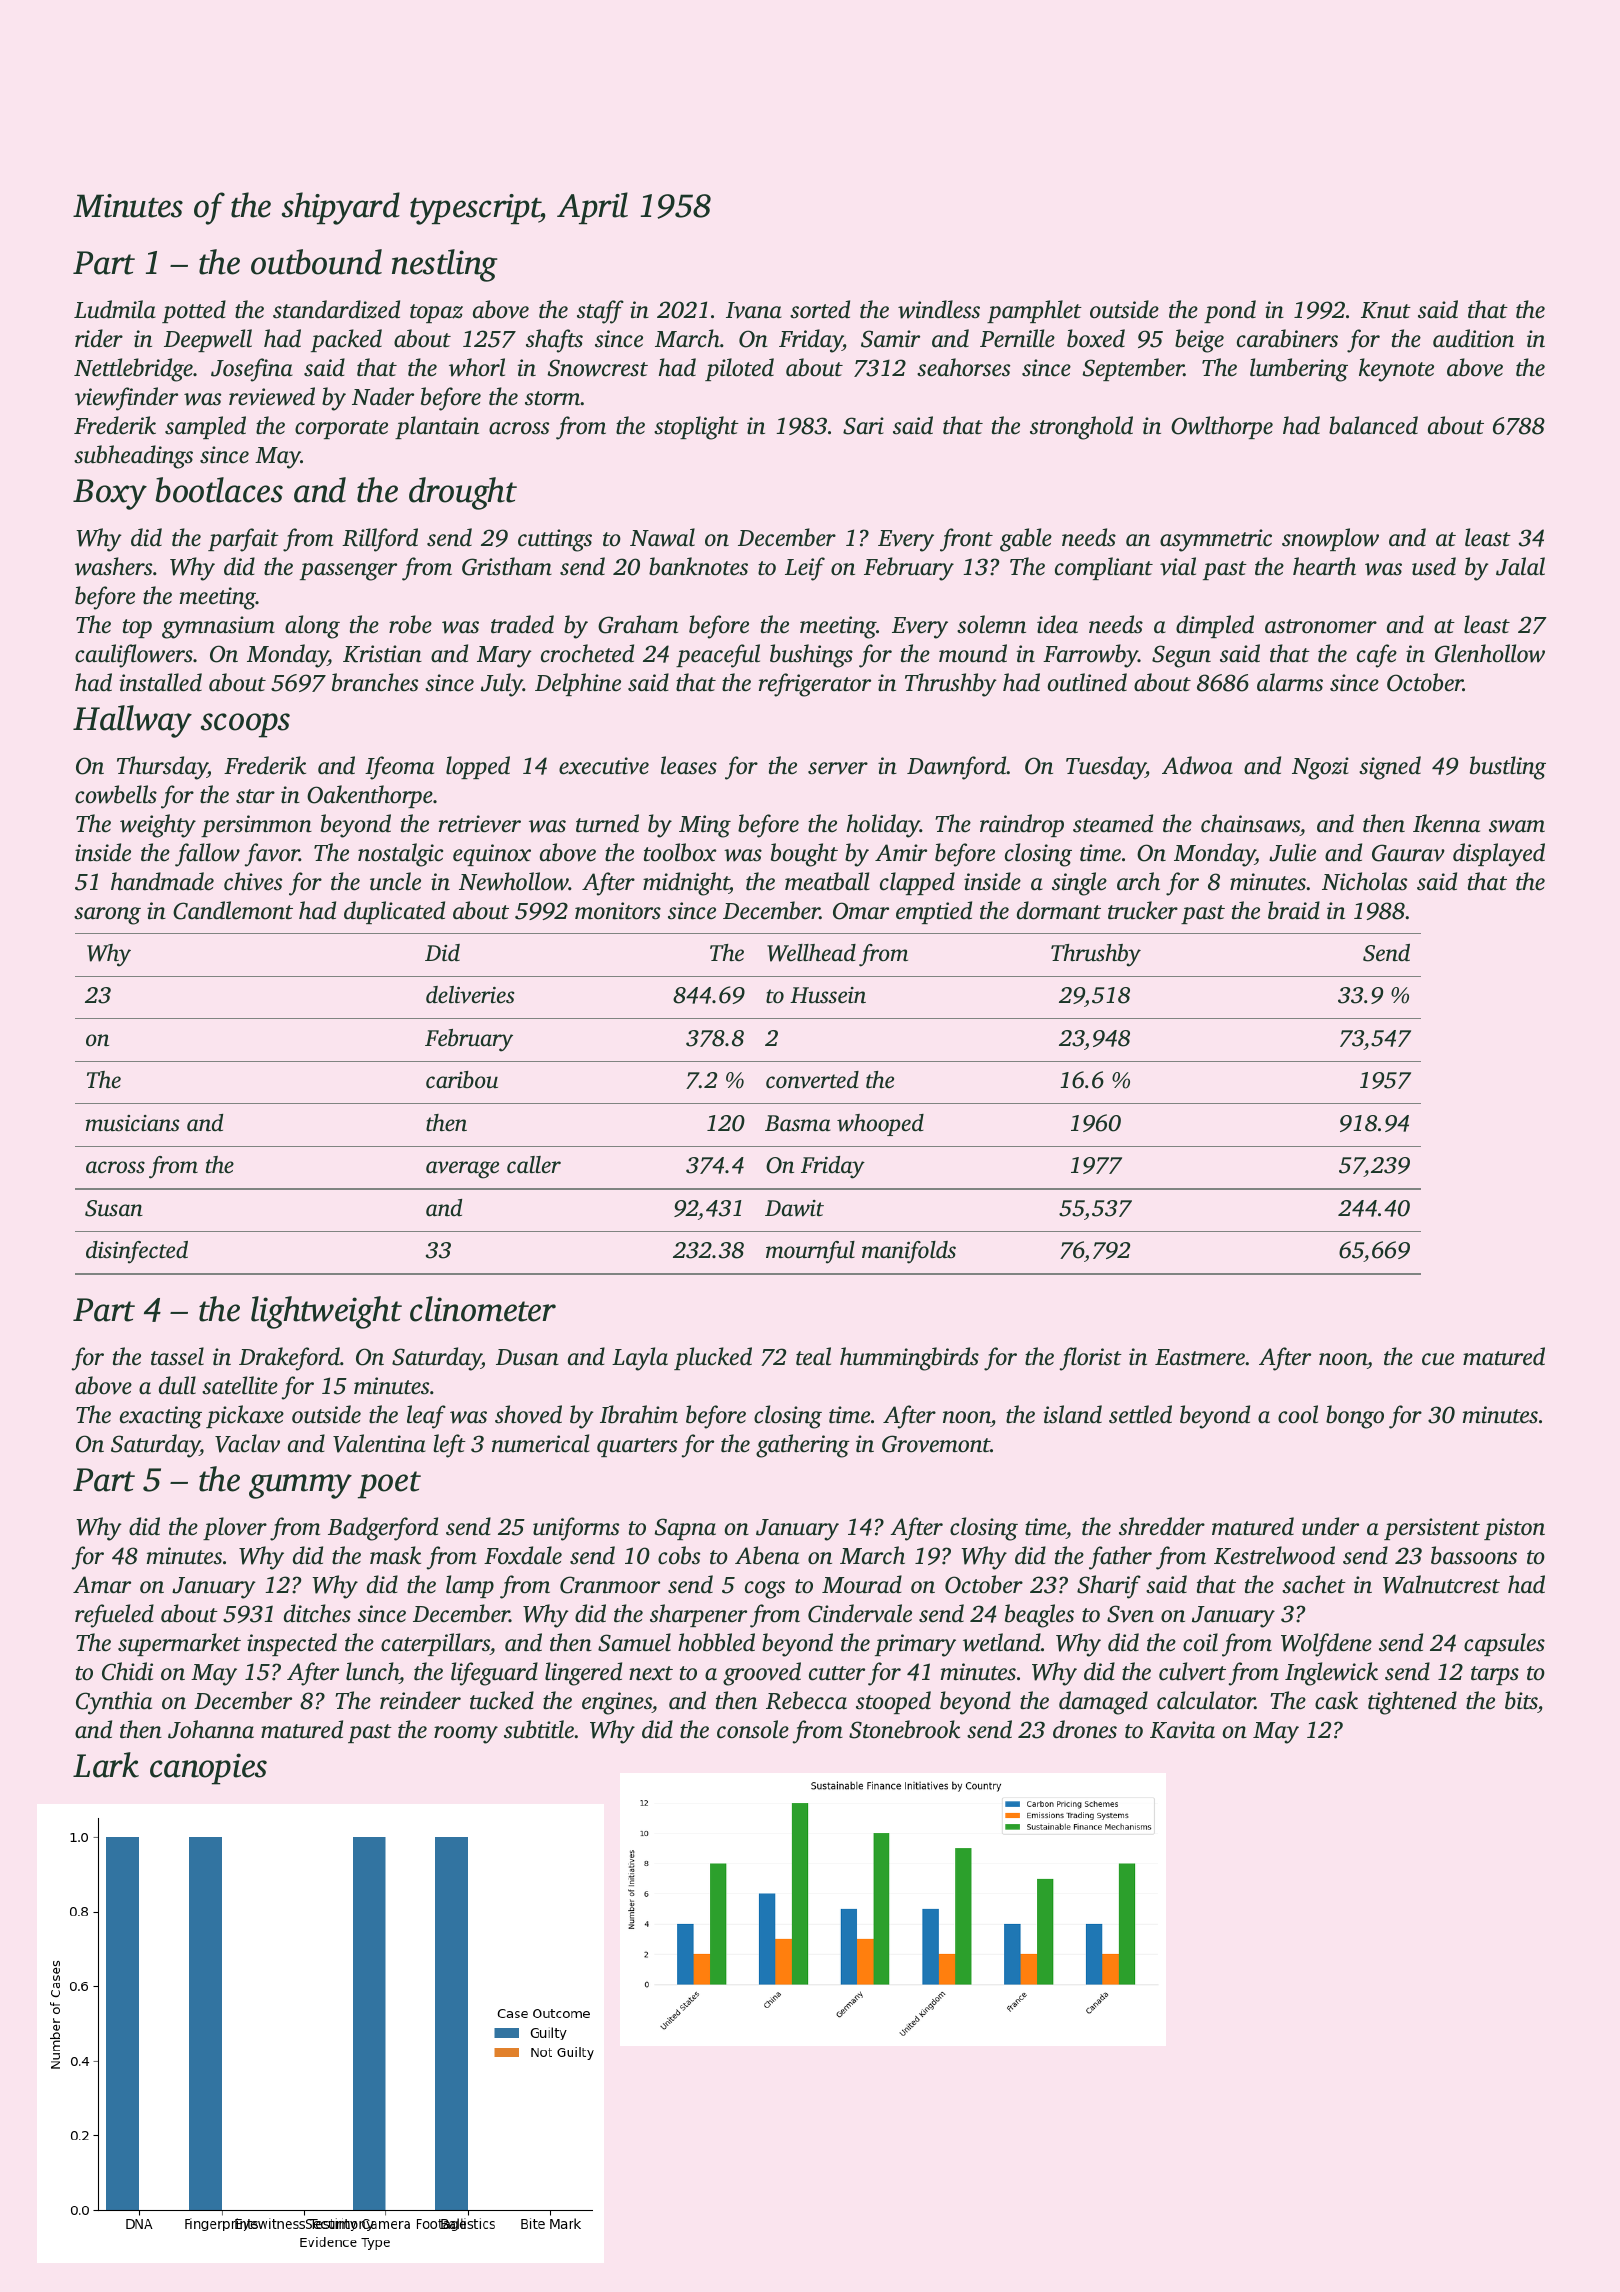 The width and height of the page is (1620, 2292). What do you see at coordinates (966, 540) in the page?
I see `front` at bounding box center [966, 540].
